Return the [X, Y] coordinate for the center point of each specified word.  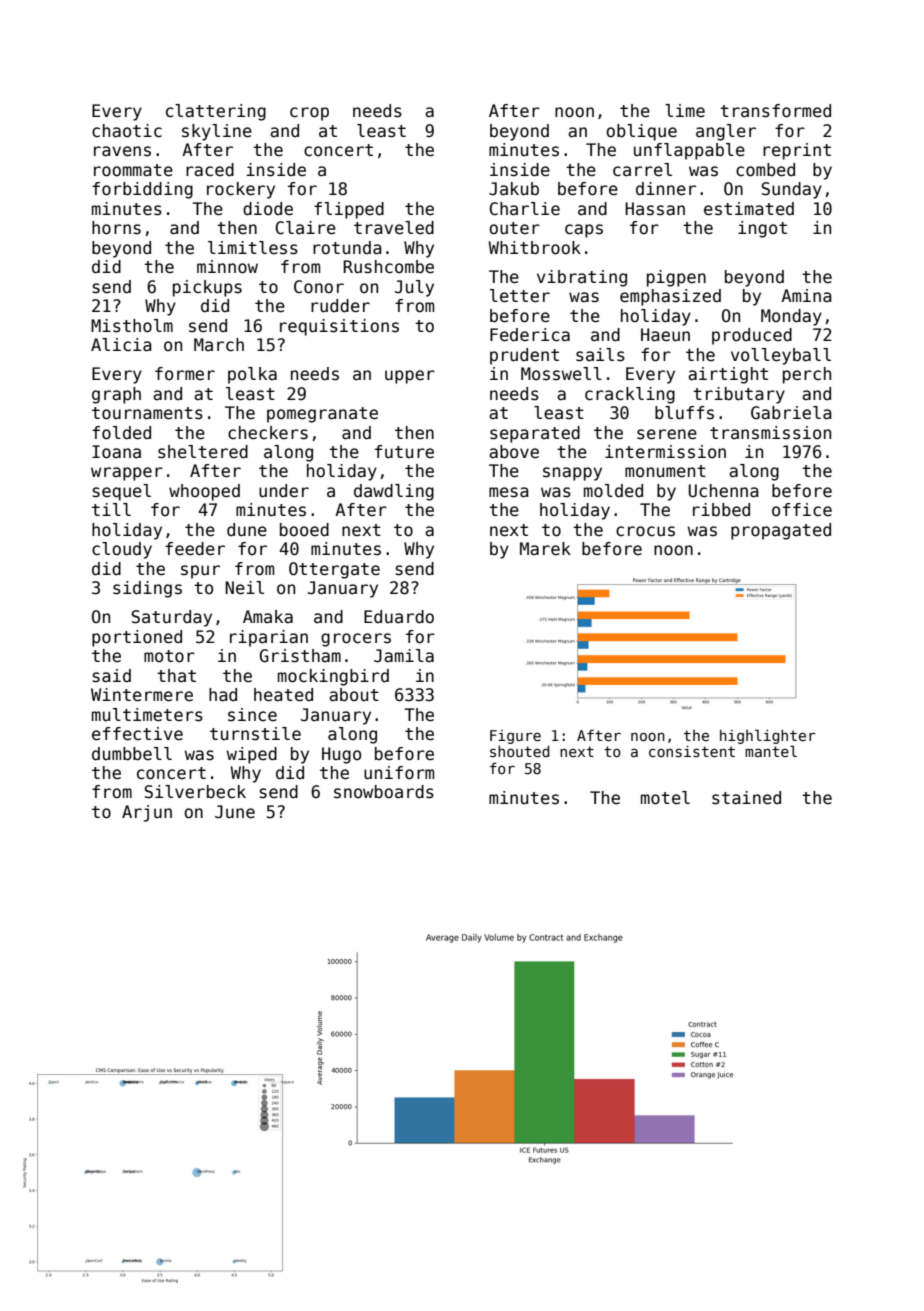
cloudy [122, 550]
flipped [349, 210]
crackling [630, 395]
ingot [762, 229]
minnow [227, 267]
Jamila [404, 656]
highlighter [768, 736]
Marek [545, 548]
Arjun [147, 813]
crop [309, 114]
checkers [268, 433]
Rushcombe [389, 267]
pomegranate [322, 415]
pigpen [676, 278]
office [802, 510]
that [176, 676]
